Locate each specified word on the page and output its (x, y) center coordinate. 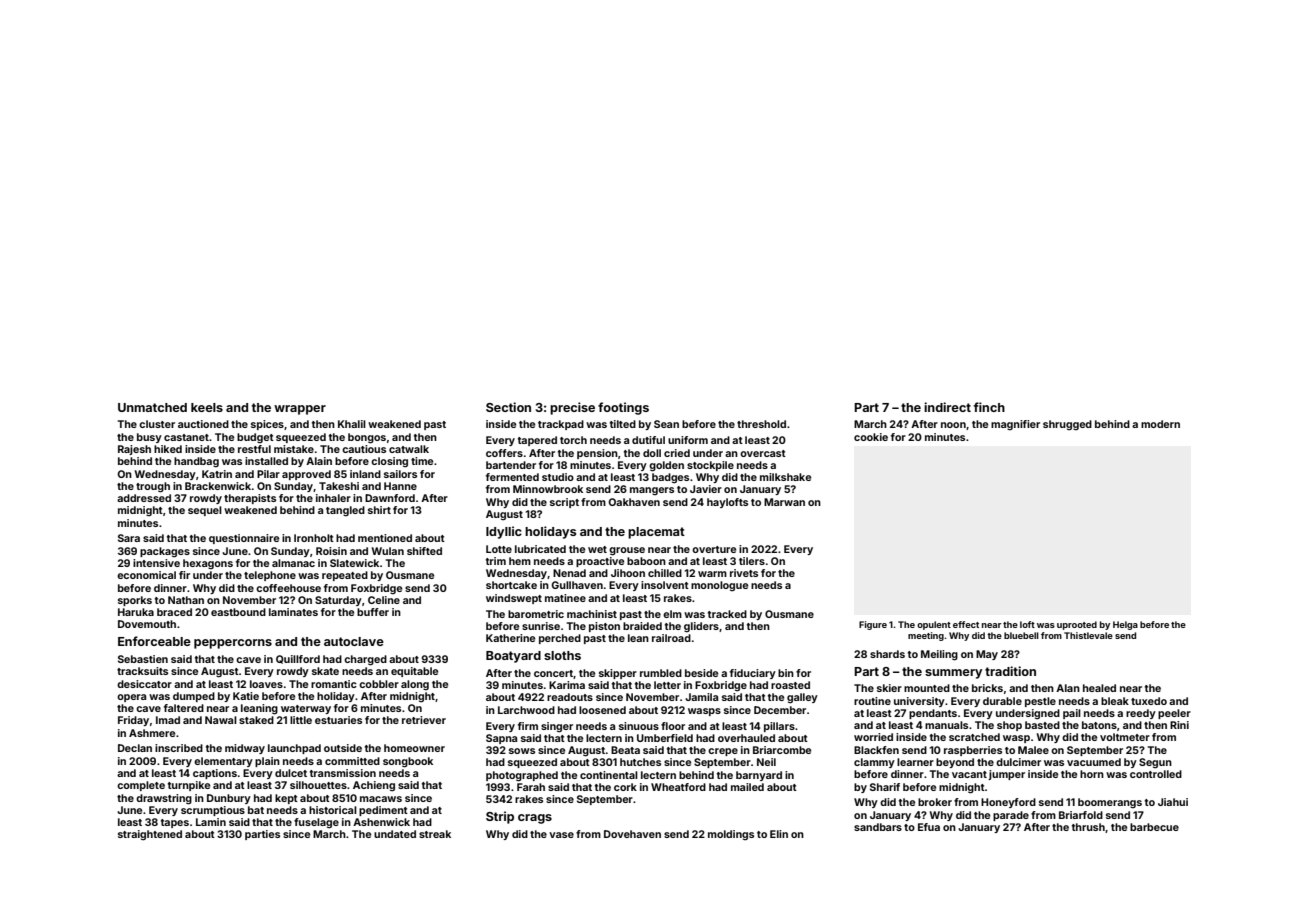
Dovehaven (632, 834)
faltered (184, 708)
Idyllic (504, 532)
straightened (150, 835)
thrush (1088, 827)
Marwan (784, 502)
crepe (723, 752)
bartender (511, 465)
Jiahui (1173, 802)
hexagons (208, 564)
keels (207, 407)
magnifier (1015, 425)
